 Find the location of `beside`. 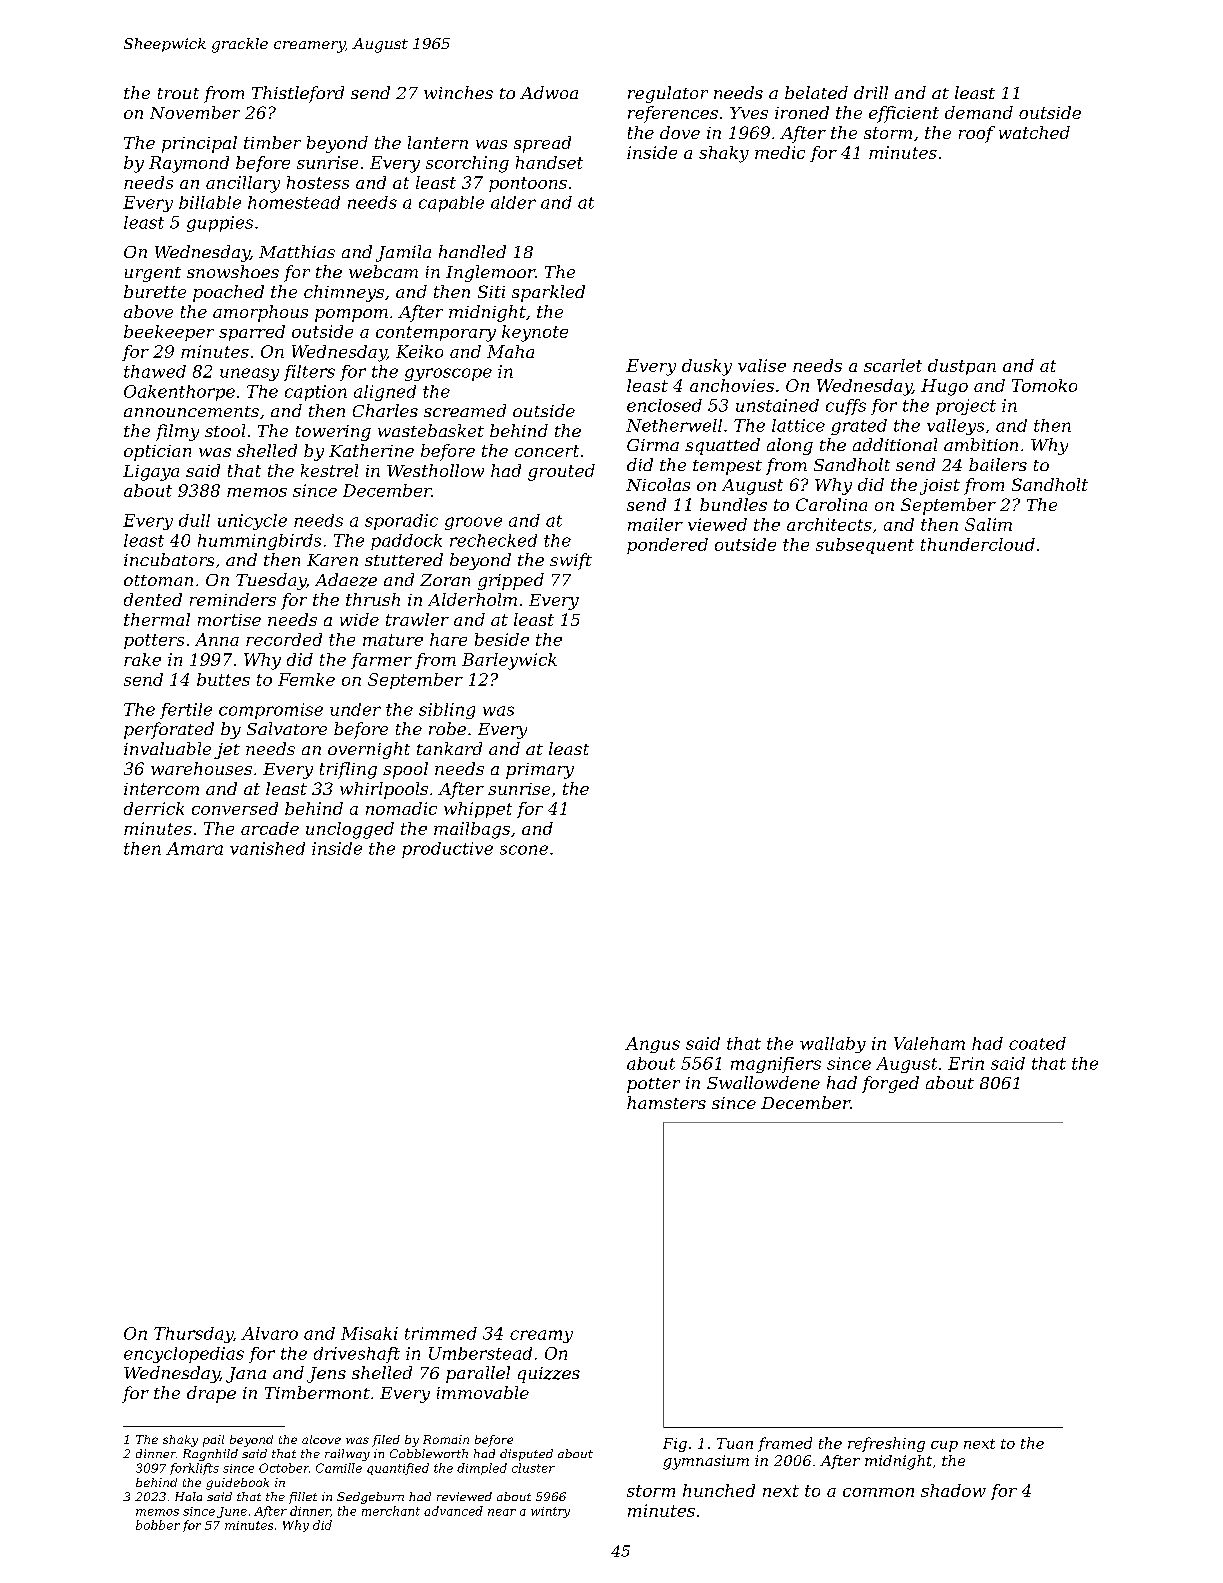

beside is located at coordinates (502, 639).
